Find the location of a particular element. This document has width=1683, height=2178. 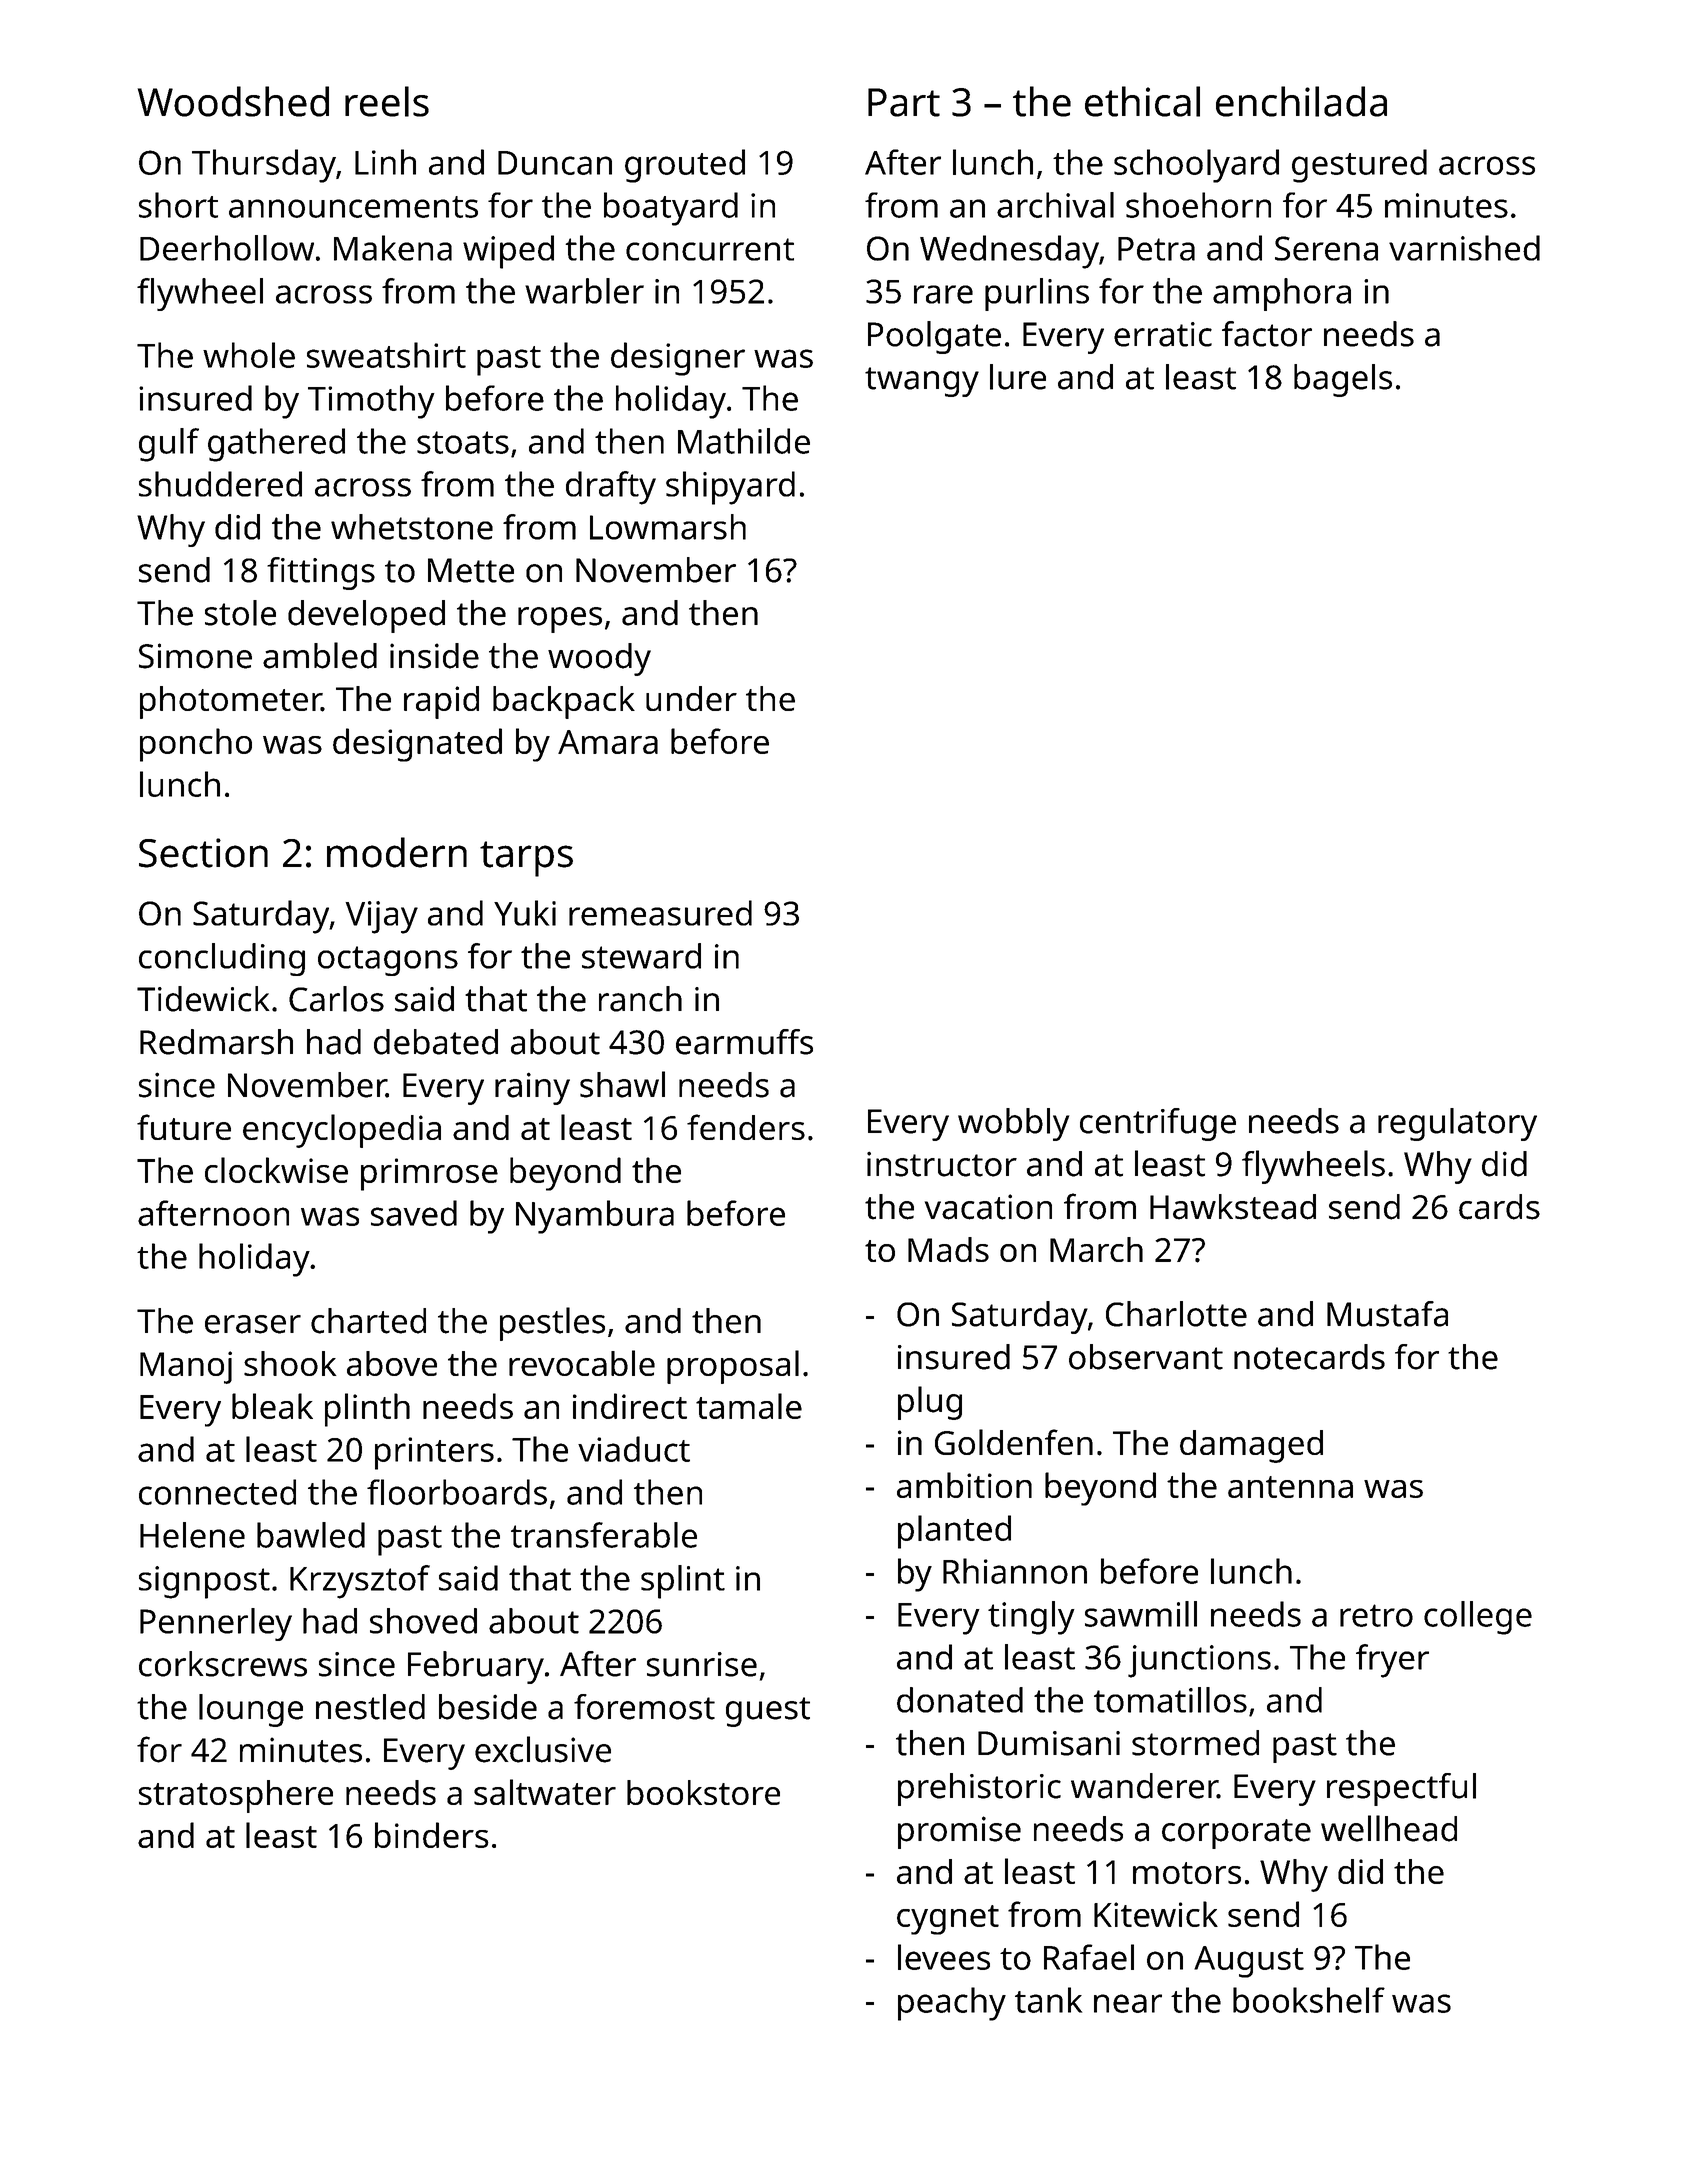

short is located at coordinates (178, 205).
